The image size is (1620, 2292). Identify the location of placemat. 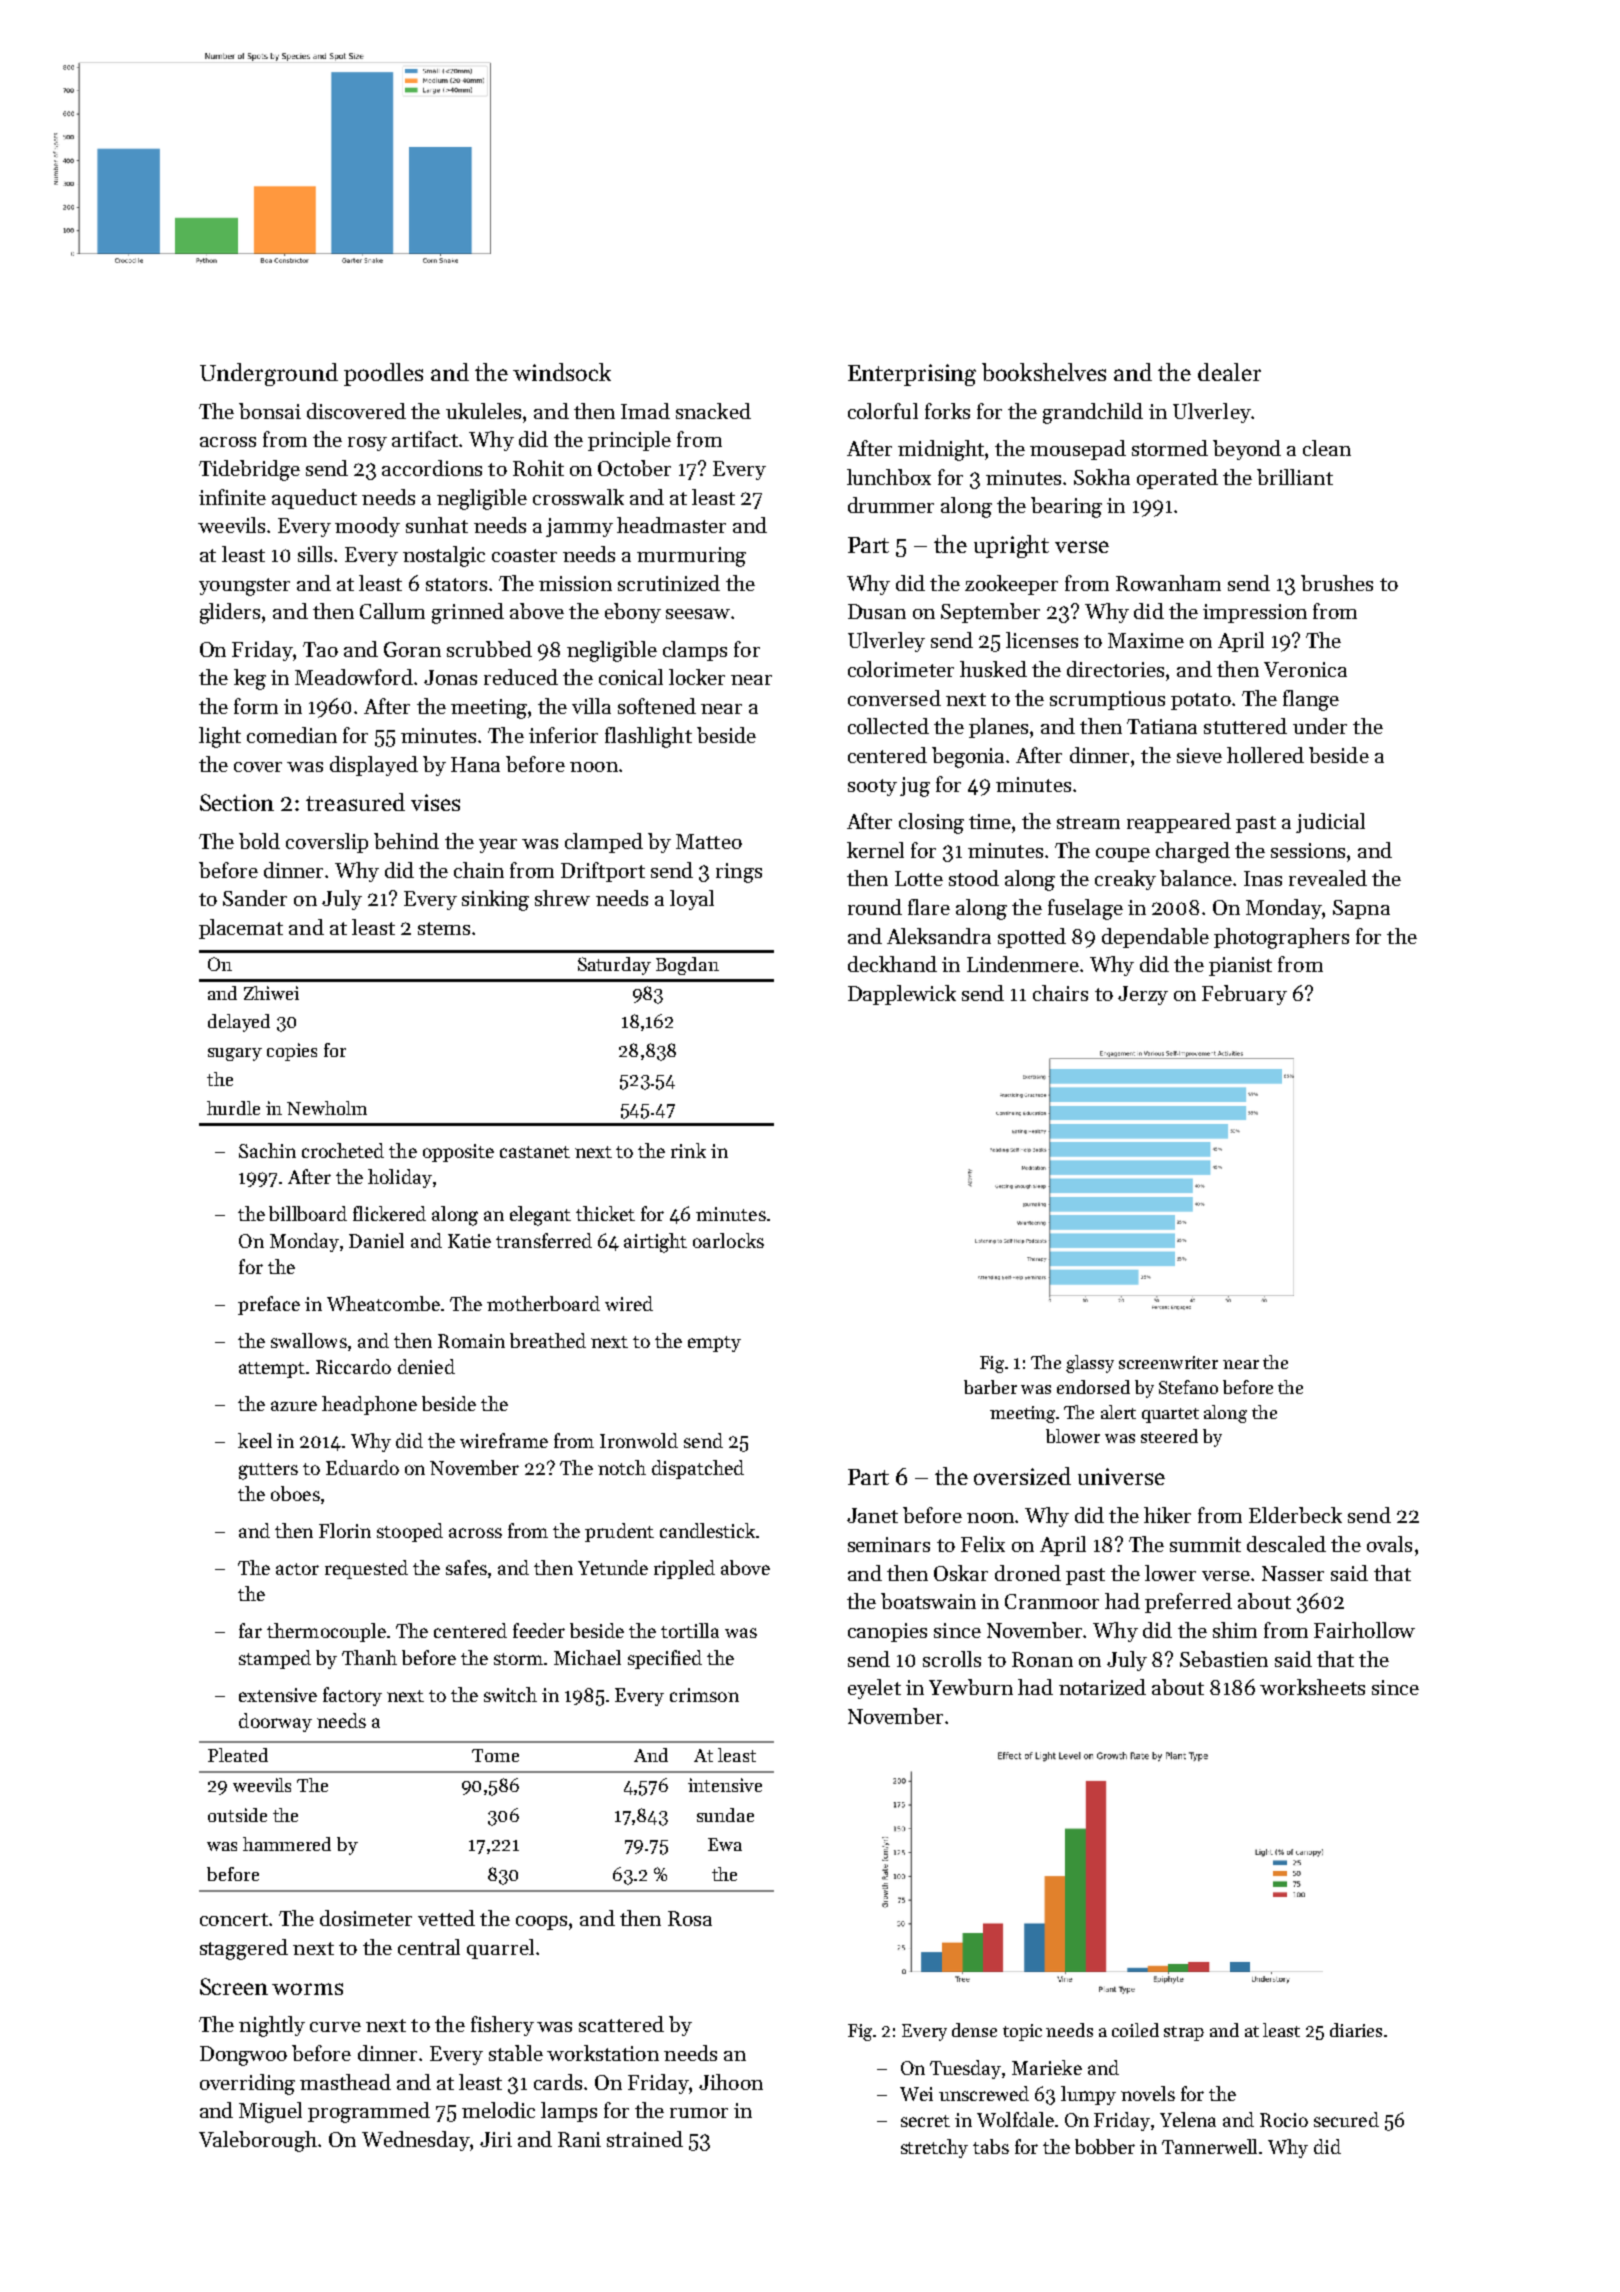
(241, 929).
